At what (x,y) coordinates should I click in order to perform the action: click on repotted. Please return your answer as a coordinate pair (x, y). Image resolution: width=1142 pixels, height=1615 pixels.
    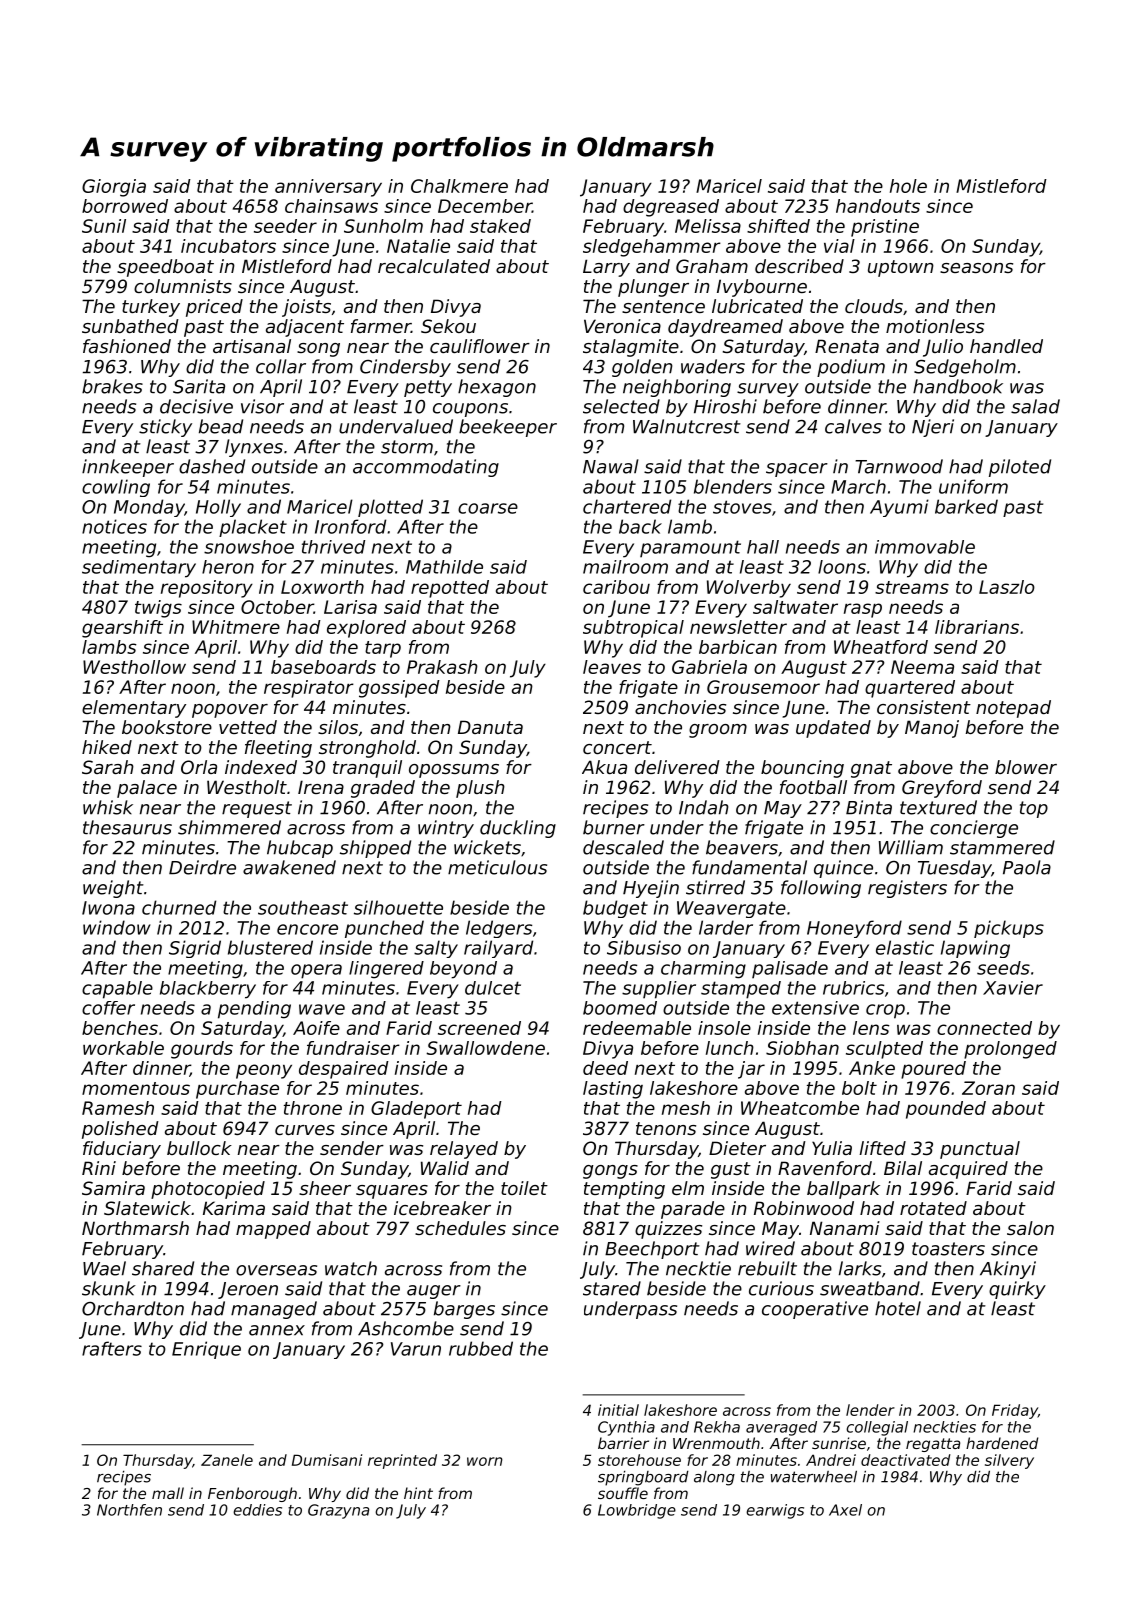
    Looking at the image, I should click on (450, 589).
